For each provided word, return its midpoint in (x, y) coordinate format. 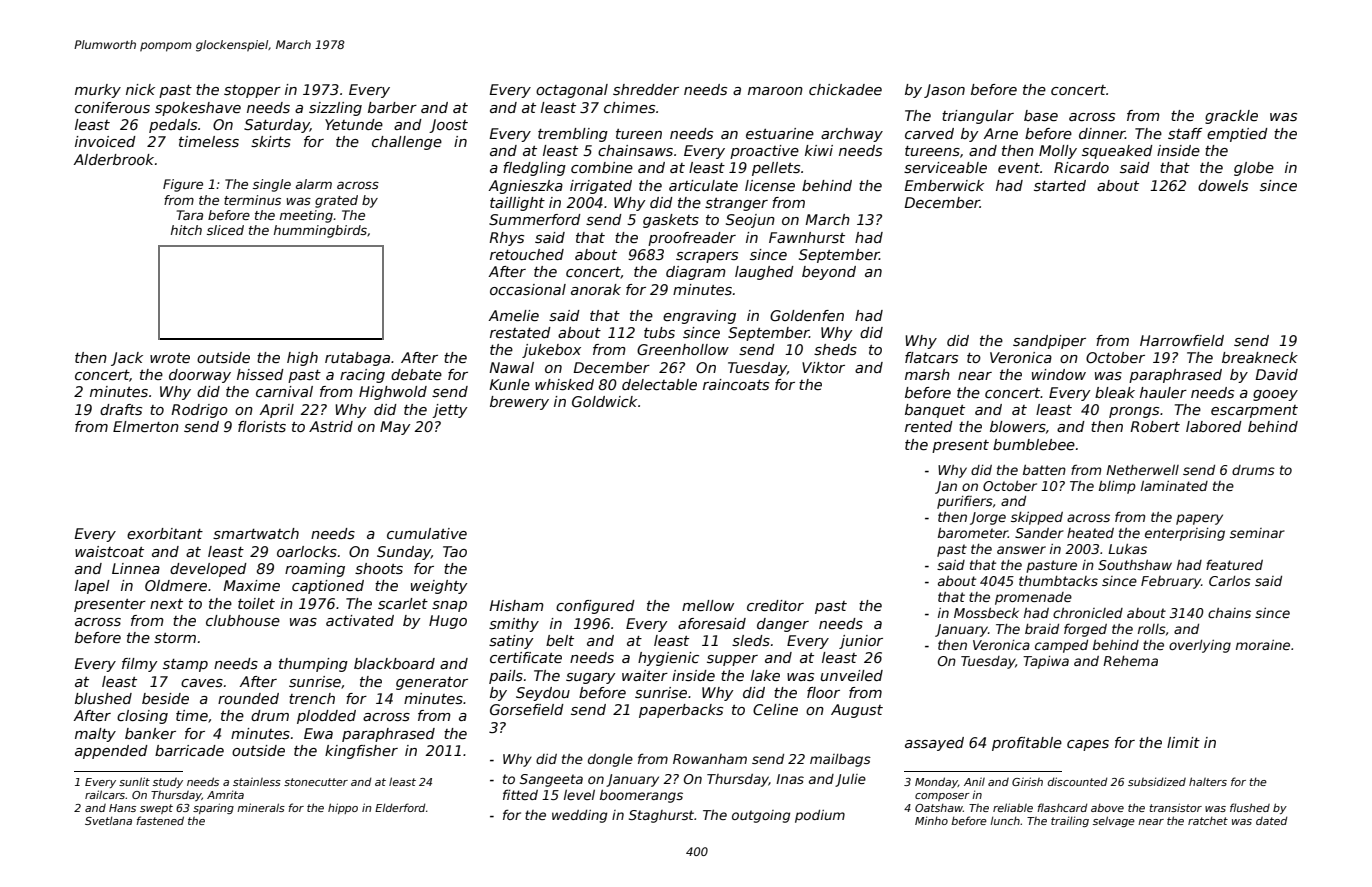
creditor (775, 605)
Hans (122, 808)
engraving (699, 317)
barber (392, 107)
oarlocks (307, 551)
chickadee (845, 89)
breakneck (1260, 357)
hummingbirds (320, 231)
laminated (1174, 486)
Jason (944, 91)
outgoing (761, 816)
